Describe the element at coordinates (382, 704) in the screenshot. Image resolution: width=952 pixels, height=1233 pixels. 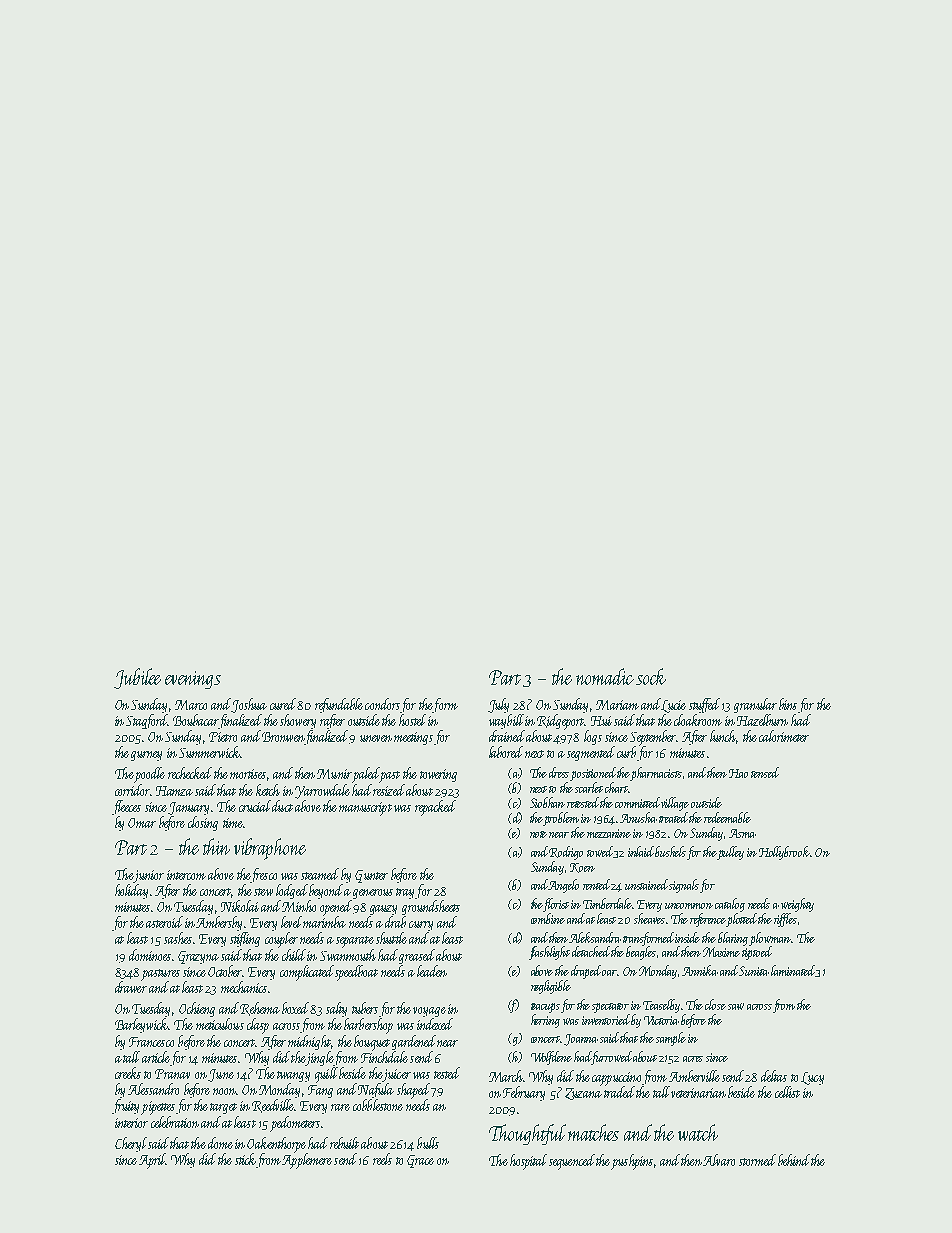
I see `condors` at that location.
